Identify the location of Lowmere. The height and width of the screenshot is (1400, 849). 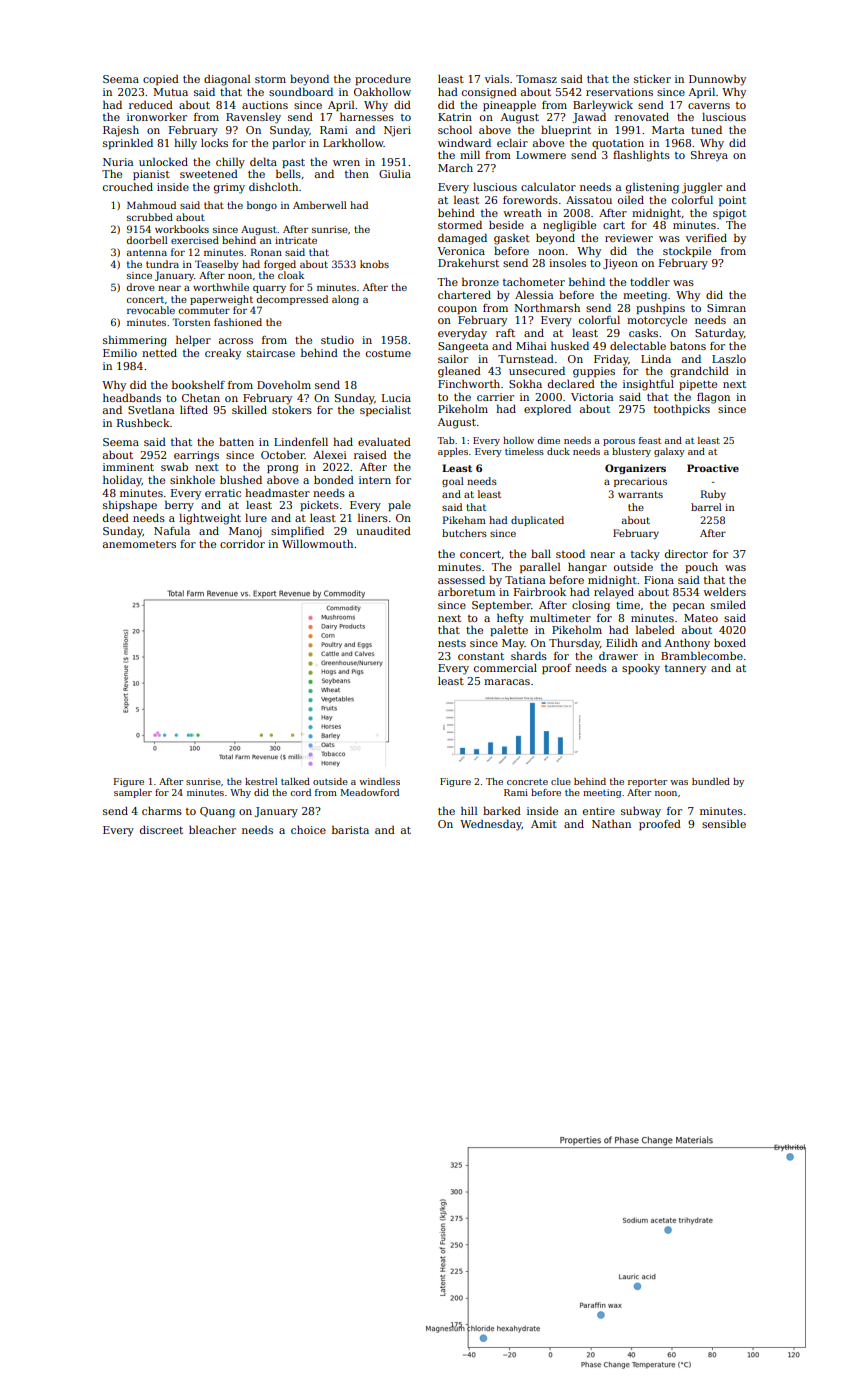
(541, 155).
